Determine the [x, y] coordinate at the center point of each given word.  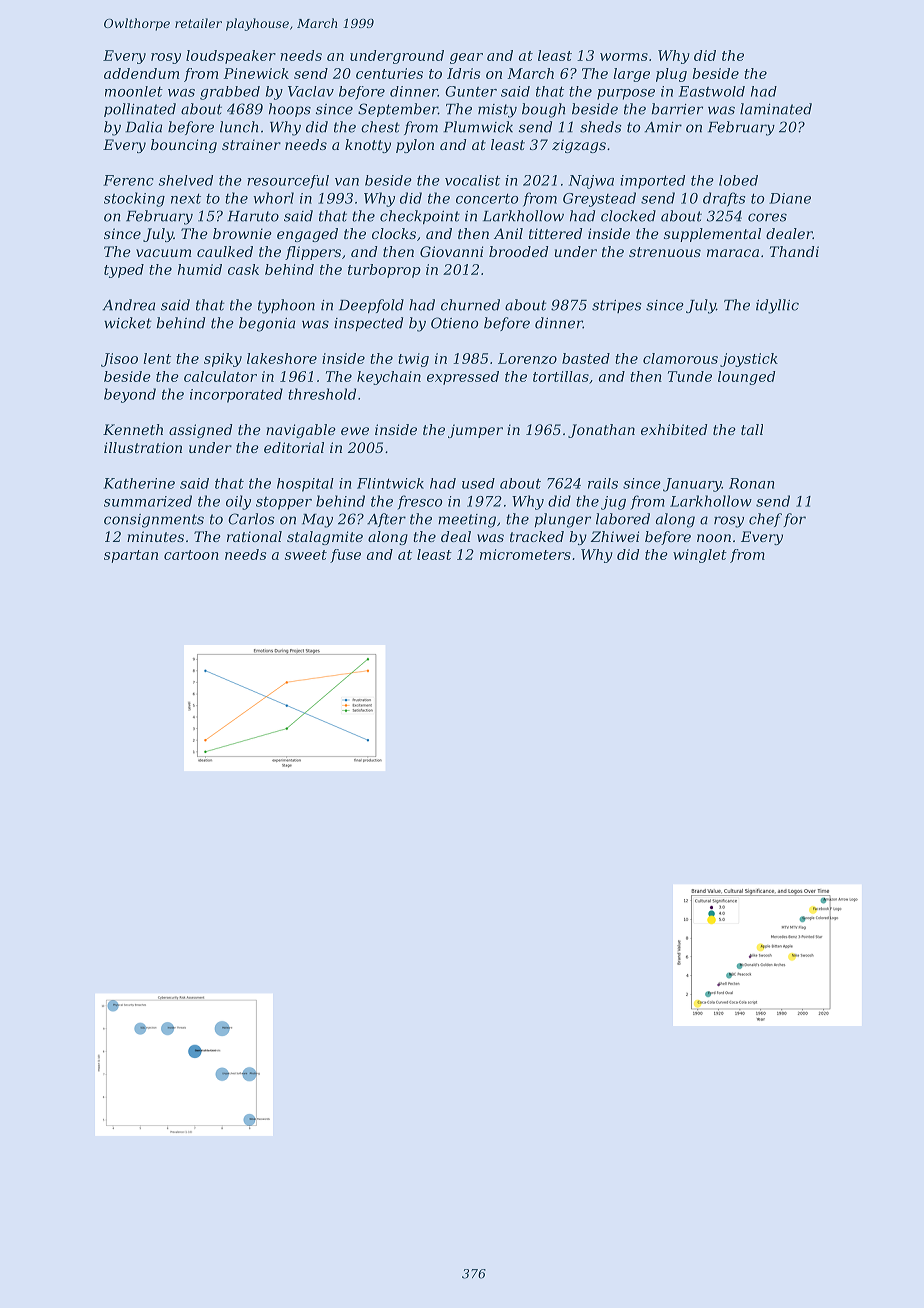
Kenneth [133, 429]
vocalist [472, 180]
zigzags [579, 146]
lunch [239, 127]
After [386, 520]
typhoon [286, 306]
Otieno [455, 323]
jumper [475, 431]
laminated [776, 109]
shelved [186, 180]
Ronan [751, 483]
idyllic [777, 306]
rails [603, 483]
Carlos [251, 519]
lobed [738, 180]
